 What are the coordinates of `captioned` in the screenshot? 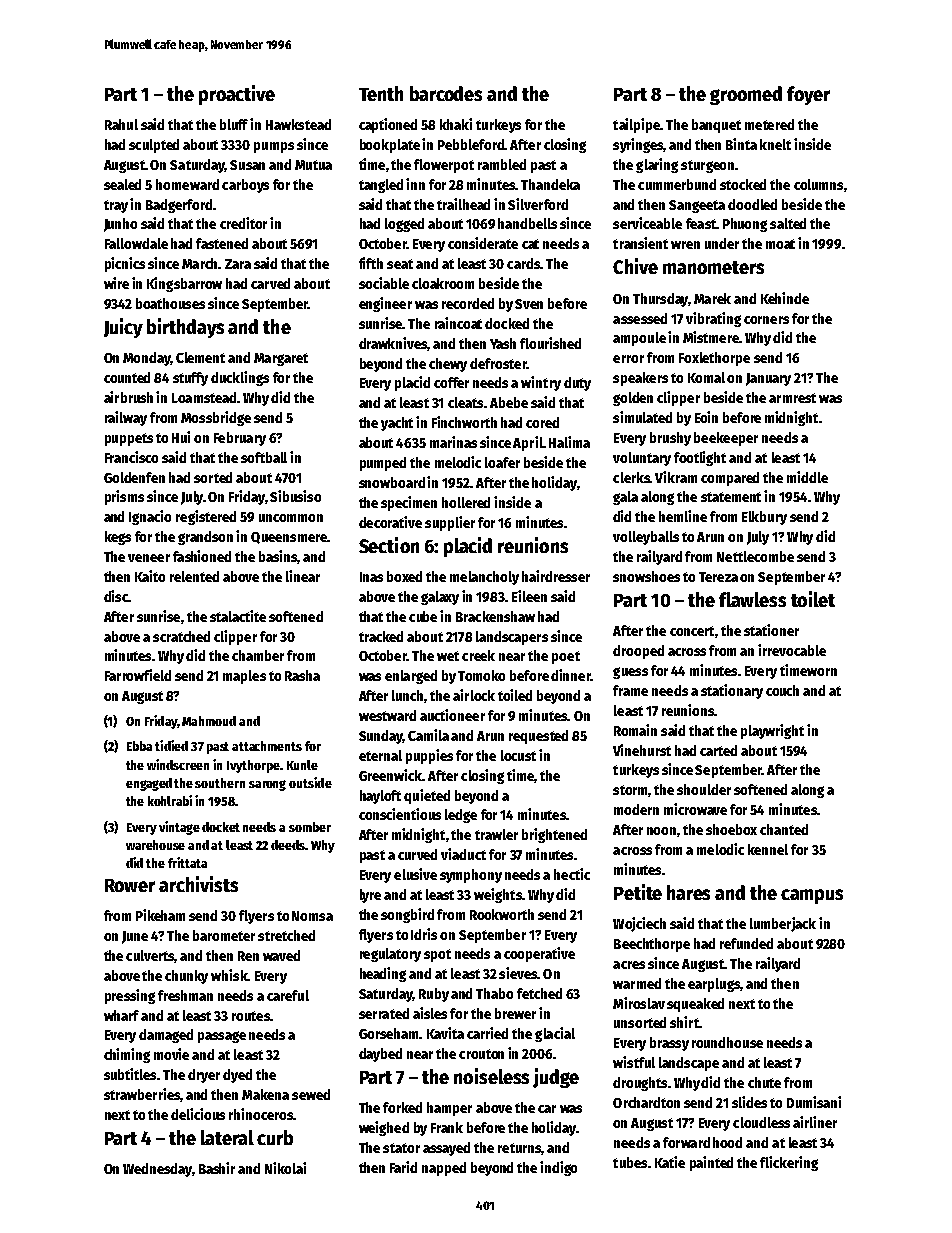 It's located at (388, 125).
